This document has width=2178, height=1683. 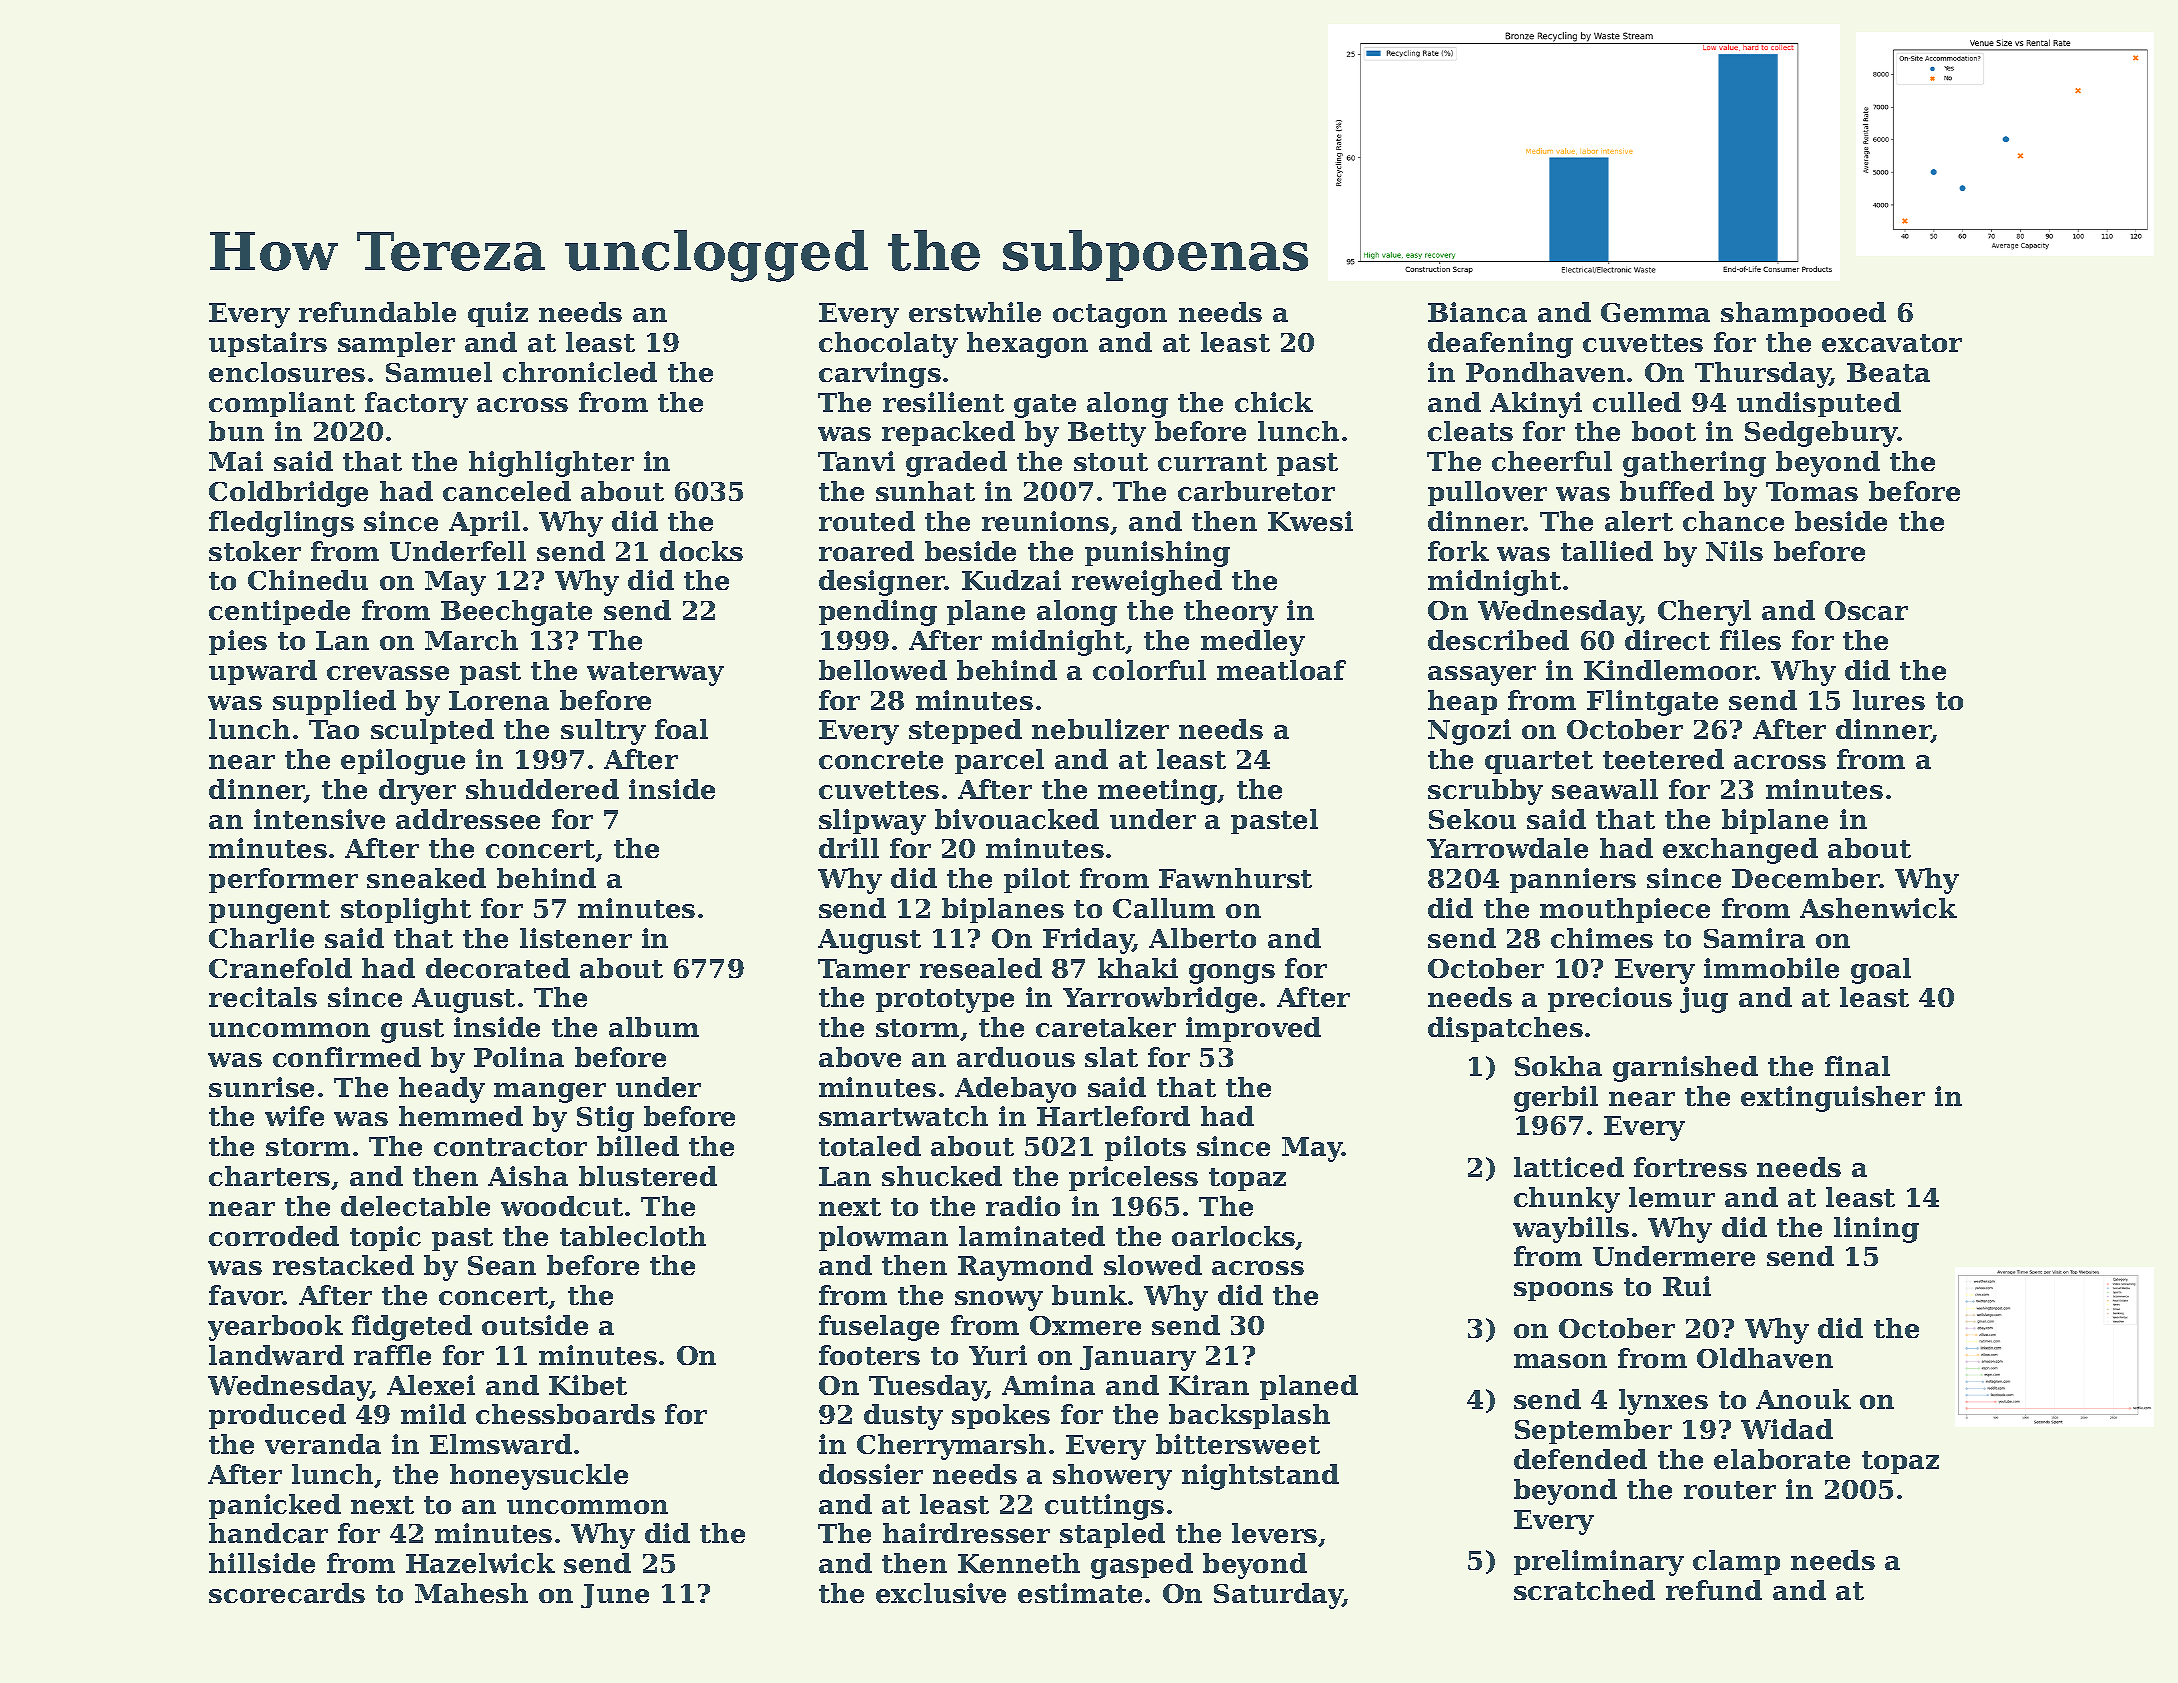 I want to click on final, so click(x=1857, y=1066).
